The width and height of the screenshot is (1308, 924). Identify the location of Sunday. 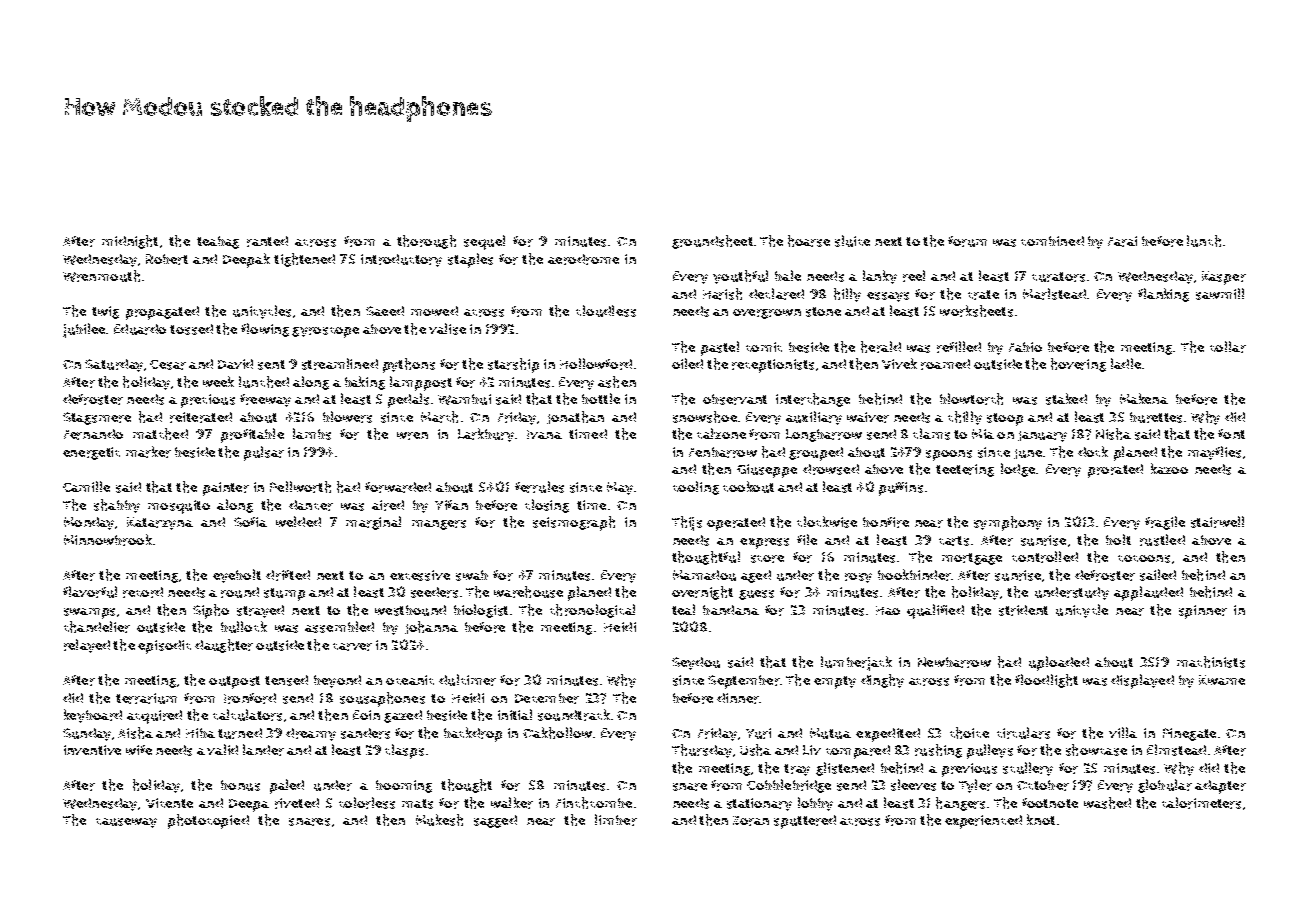
(87, 734).
